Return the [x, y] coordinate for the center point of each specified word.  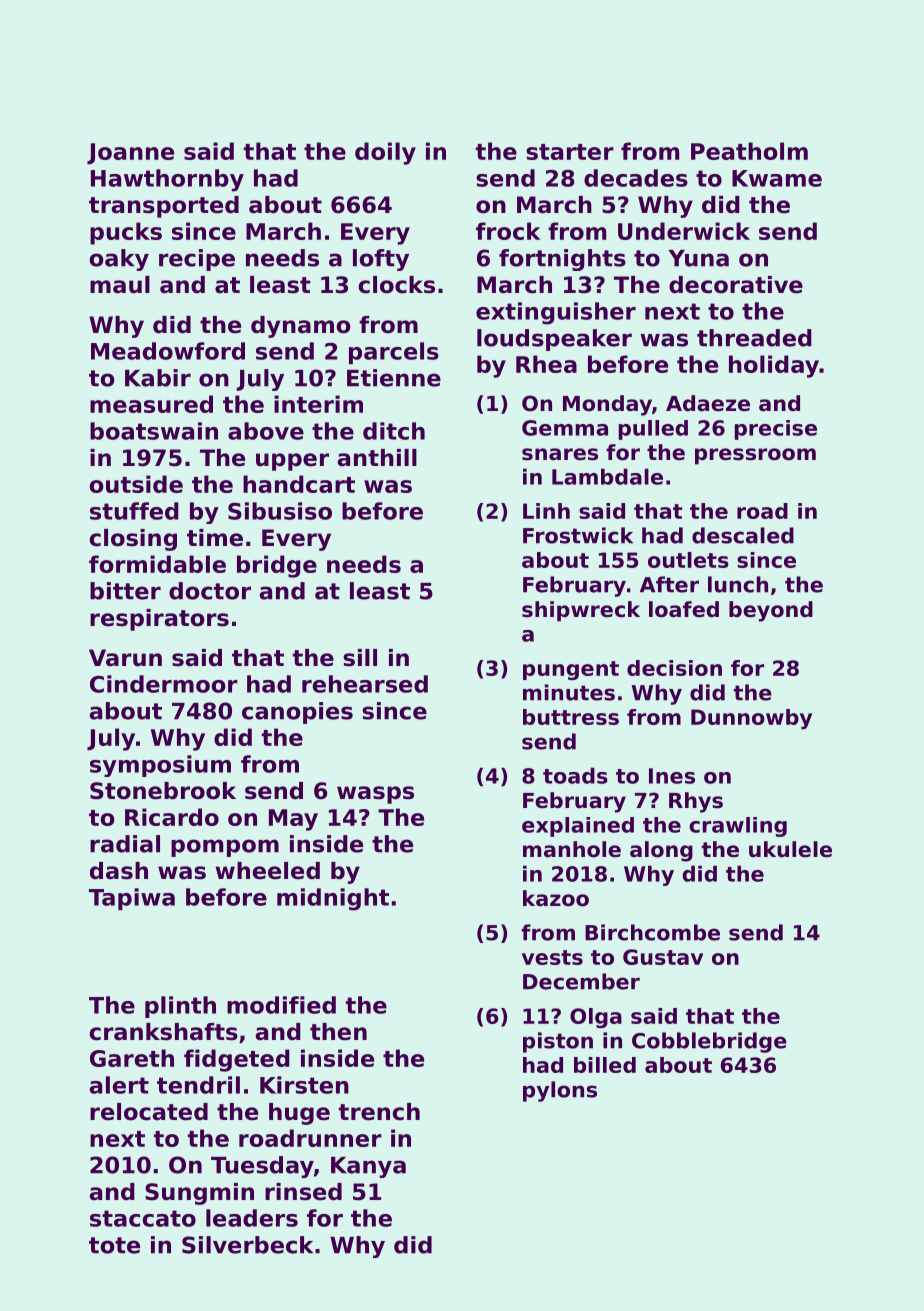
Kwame [777, 178]
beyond [771, 611]
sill [360, 658]
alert [119, 1085]
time [215, 538]
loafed [684, 609]
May [293, 820]
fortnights [562, 260]
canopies [297, 713]
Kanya [368, 1167]
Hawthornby [167, 180]
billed [605, 1065]
